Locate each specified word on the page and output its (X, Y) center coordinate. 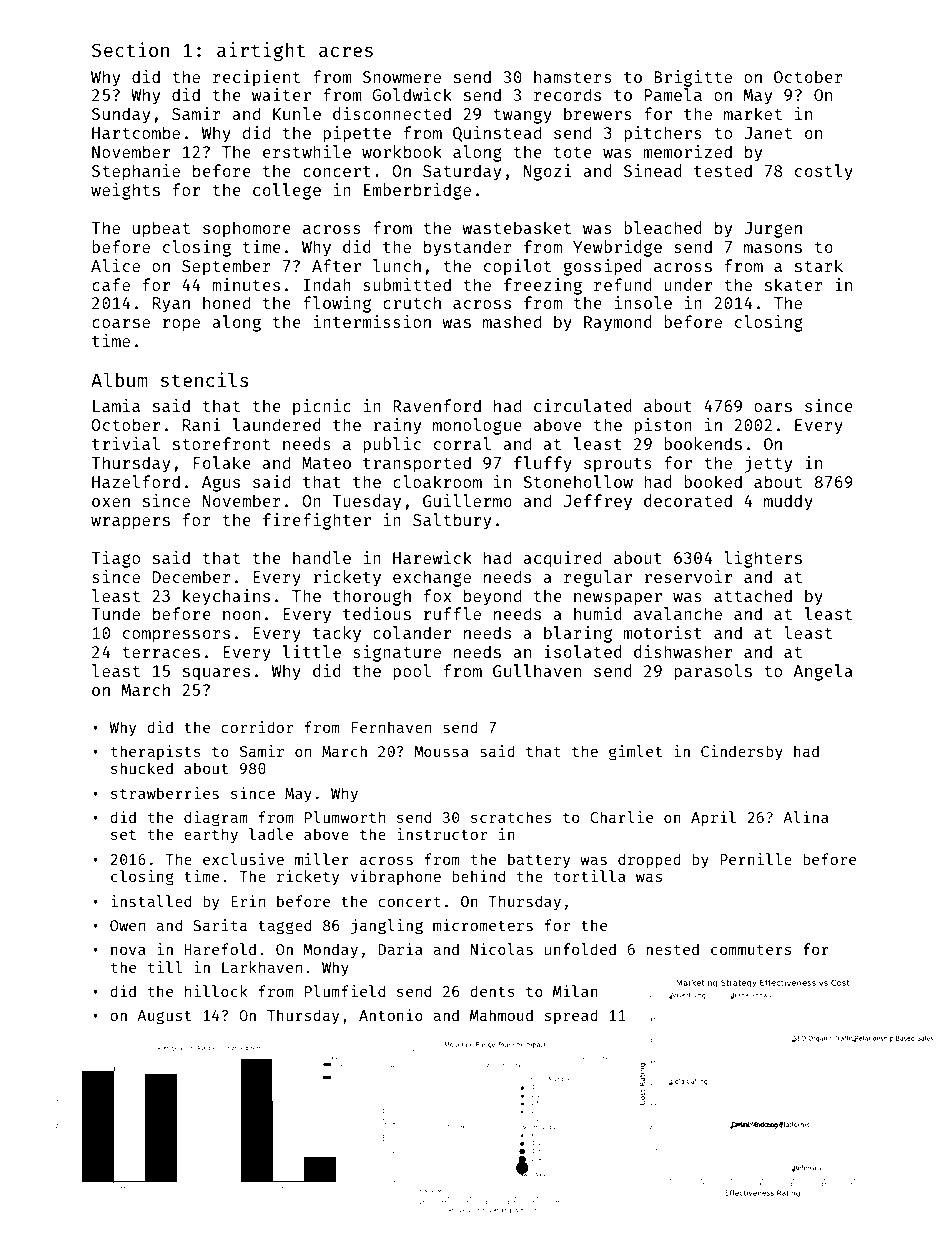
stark (819, 265)
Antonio (391, 1015)
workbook (402, 151)
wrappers (130, 523)
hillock (216, 991)
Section (130, 49)
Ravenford (437, 405)
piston (663, 426)
